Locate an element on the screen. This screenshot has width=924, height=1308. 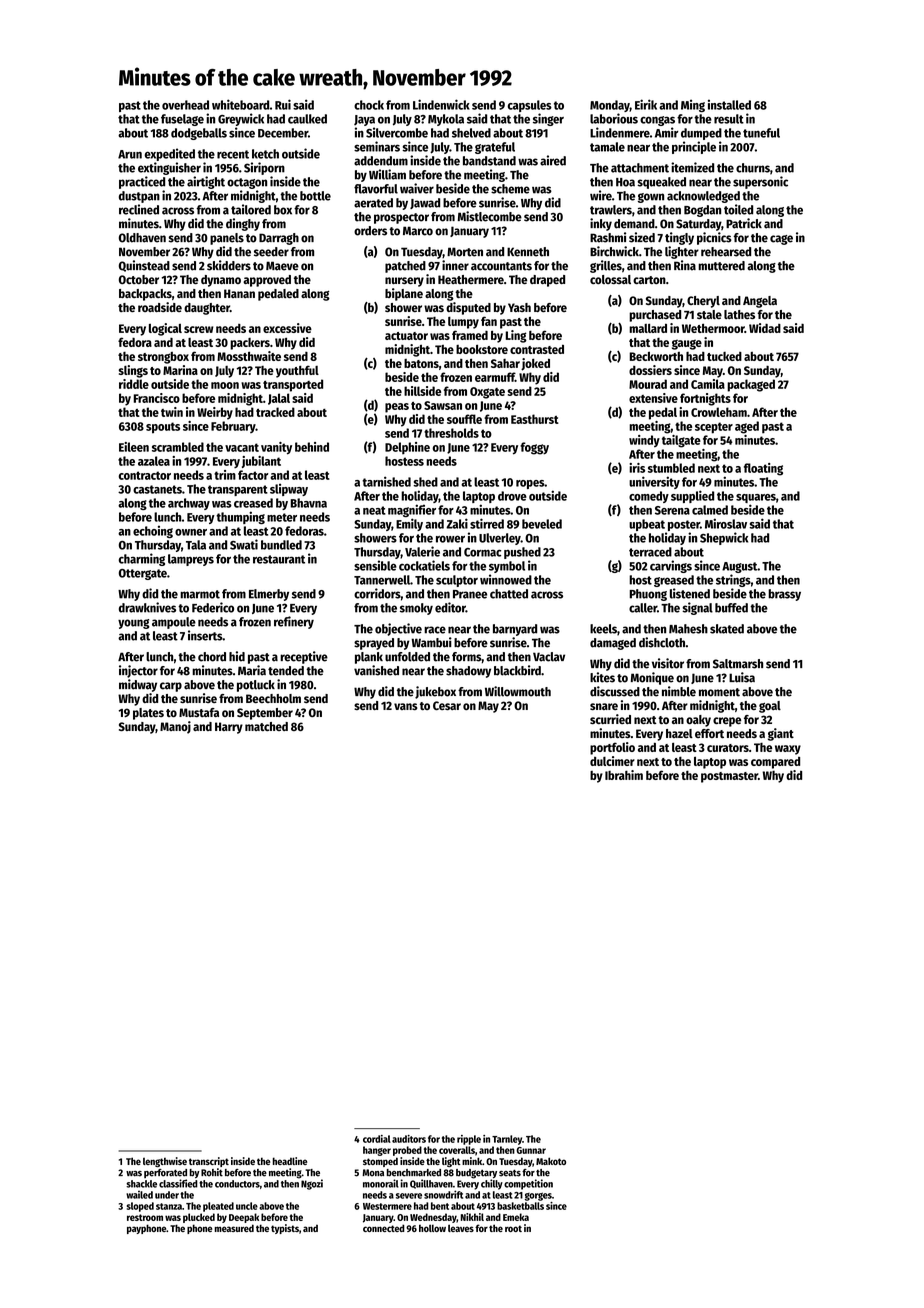
jukebox is located at coordinates (435, 692).
